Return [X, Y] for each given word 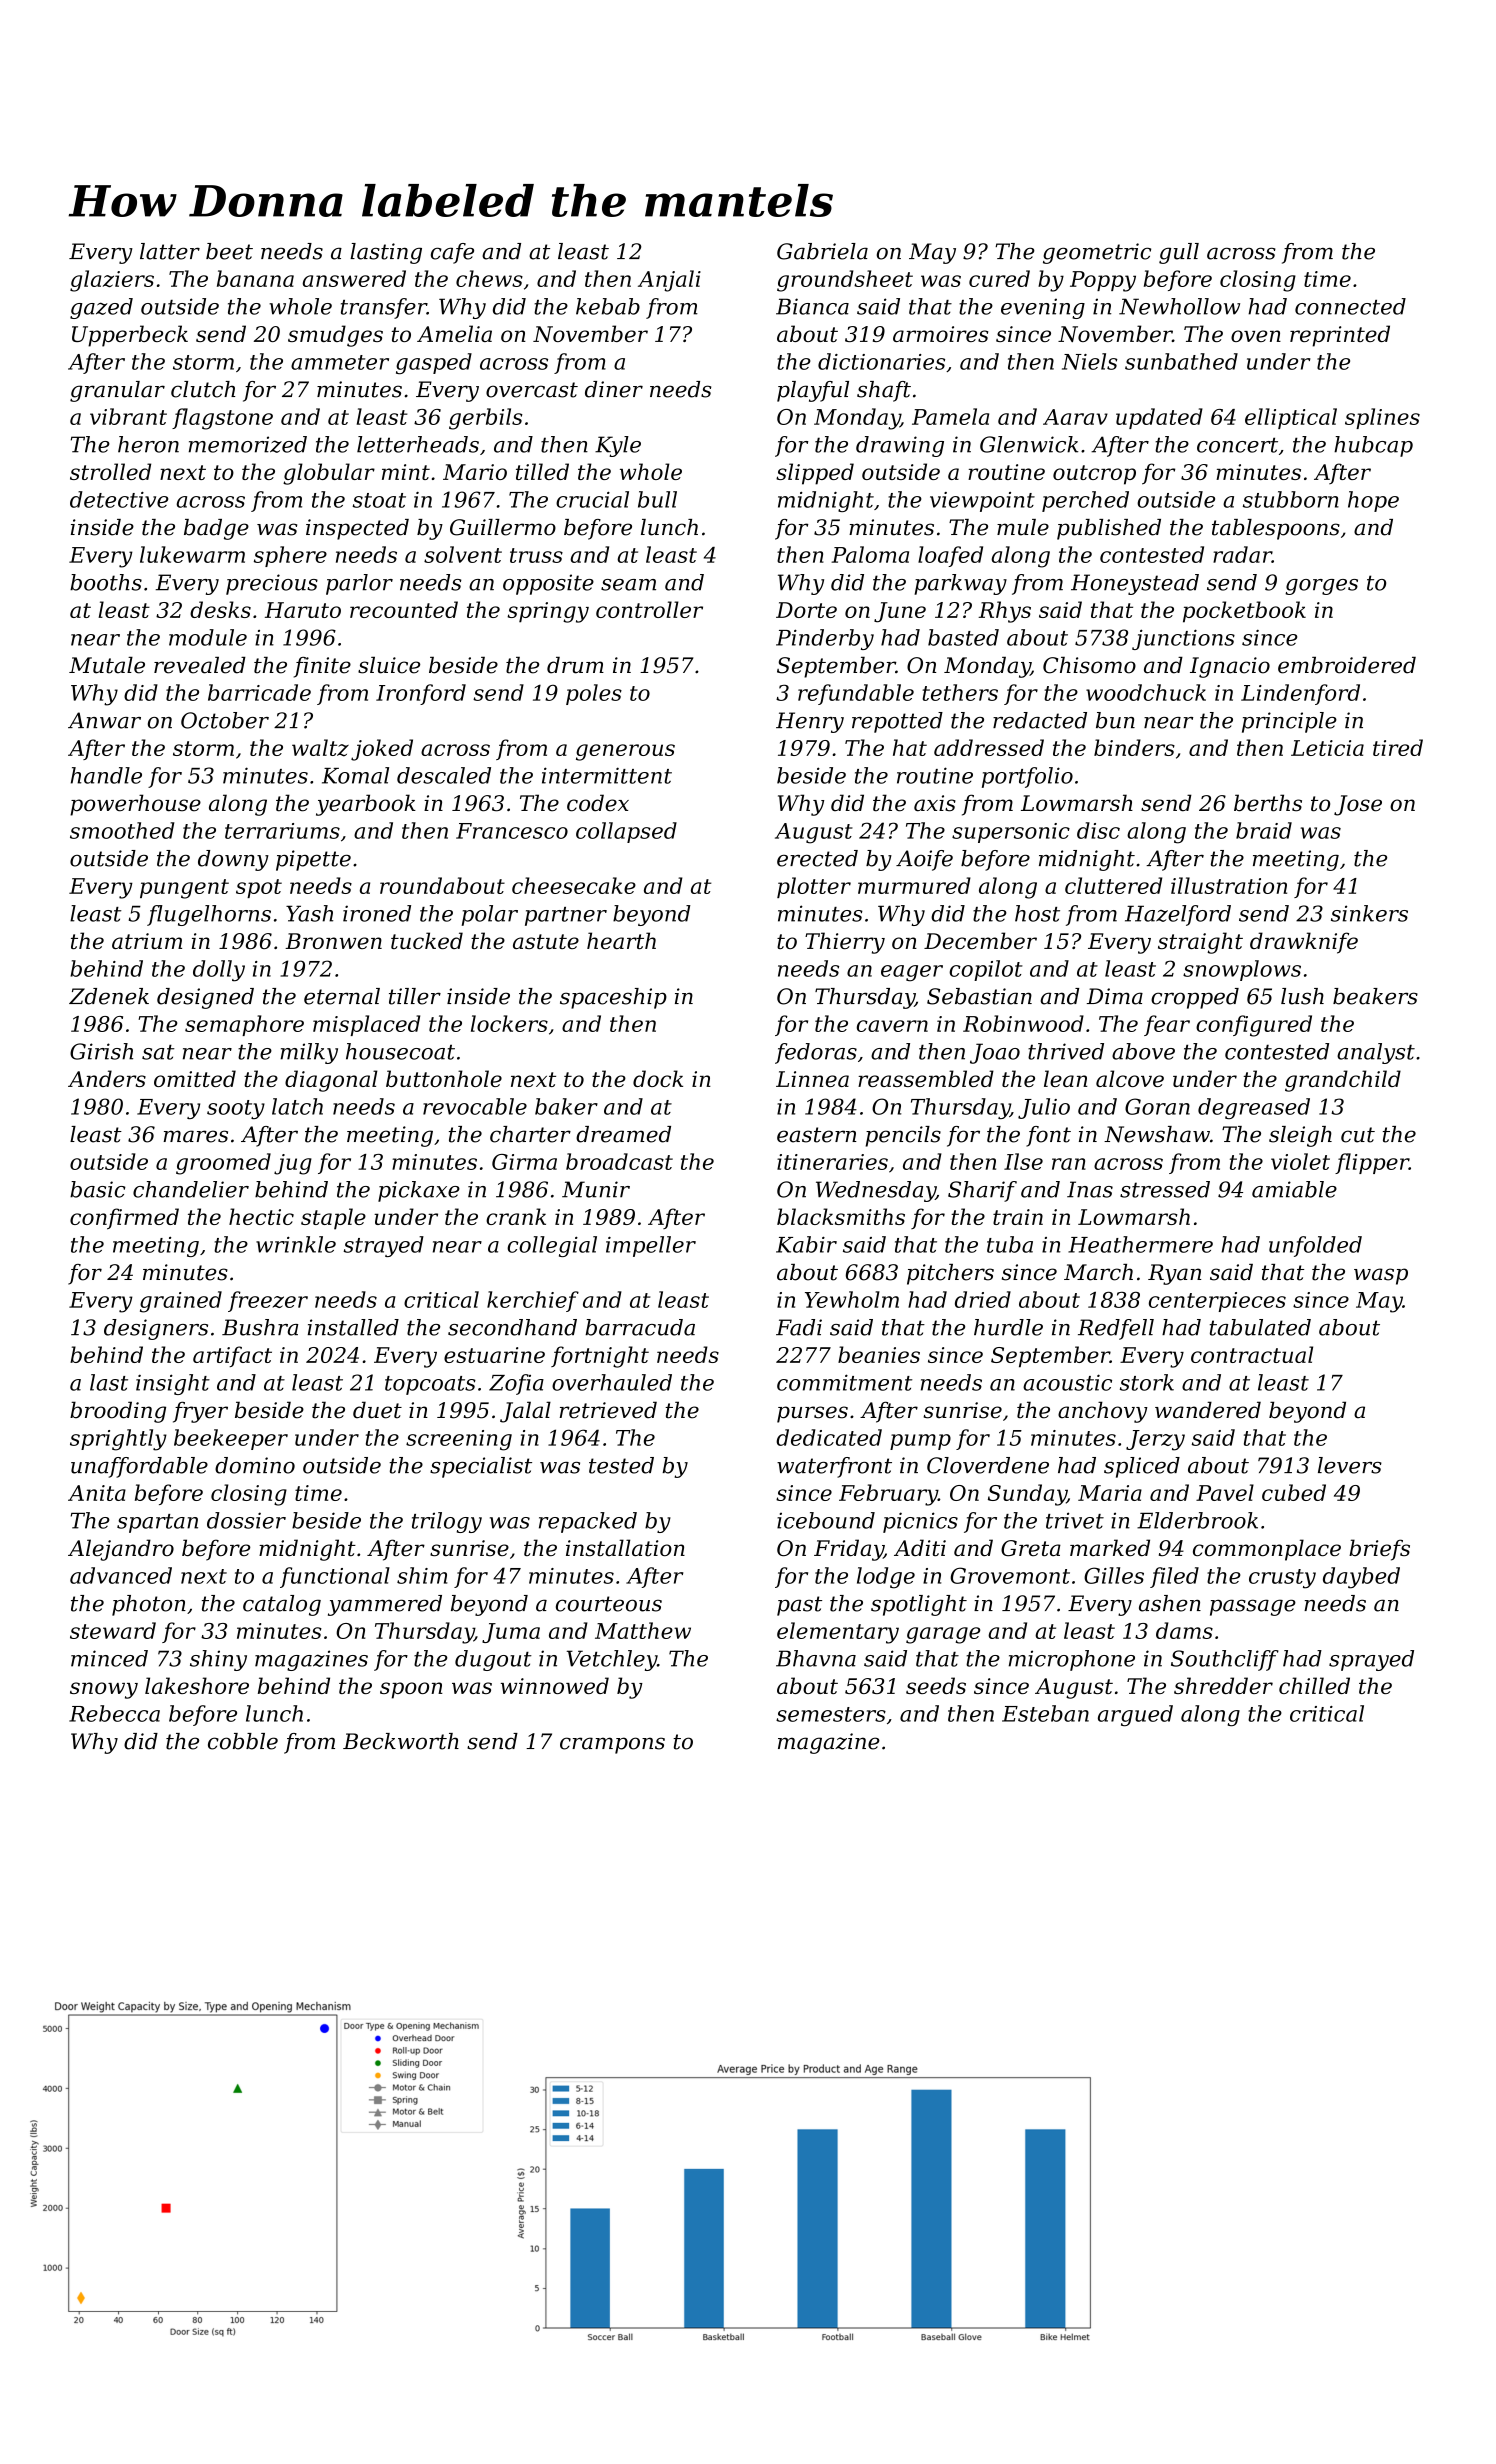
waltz [320, 748]
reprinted [1340, 336]
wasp [1381, 1276]
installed [353, 1327]
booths [106, 582]
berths [1268, 803]
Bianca [812, 306]
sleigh [1300, 1136]
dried [983, 1299]
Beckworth [401, 1741]
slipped [815, 474]
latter [170, 251]
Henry [810, 722]
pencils [903, 1136]
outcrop [1094, 475]
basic [98, 1189]
